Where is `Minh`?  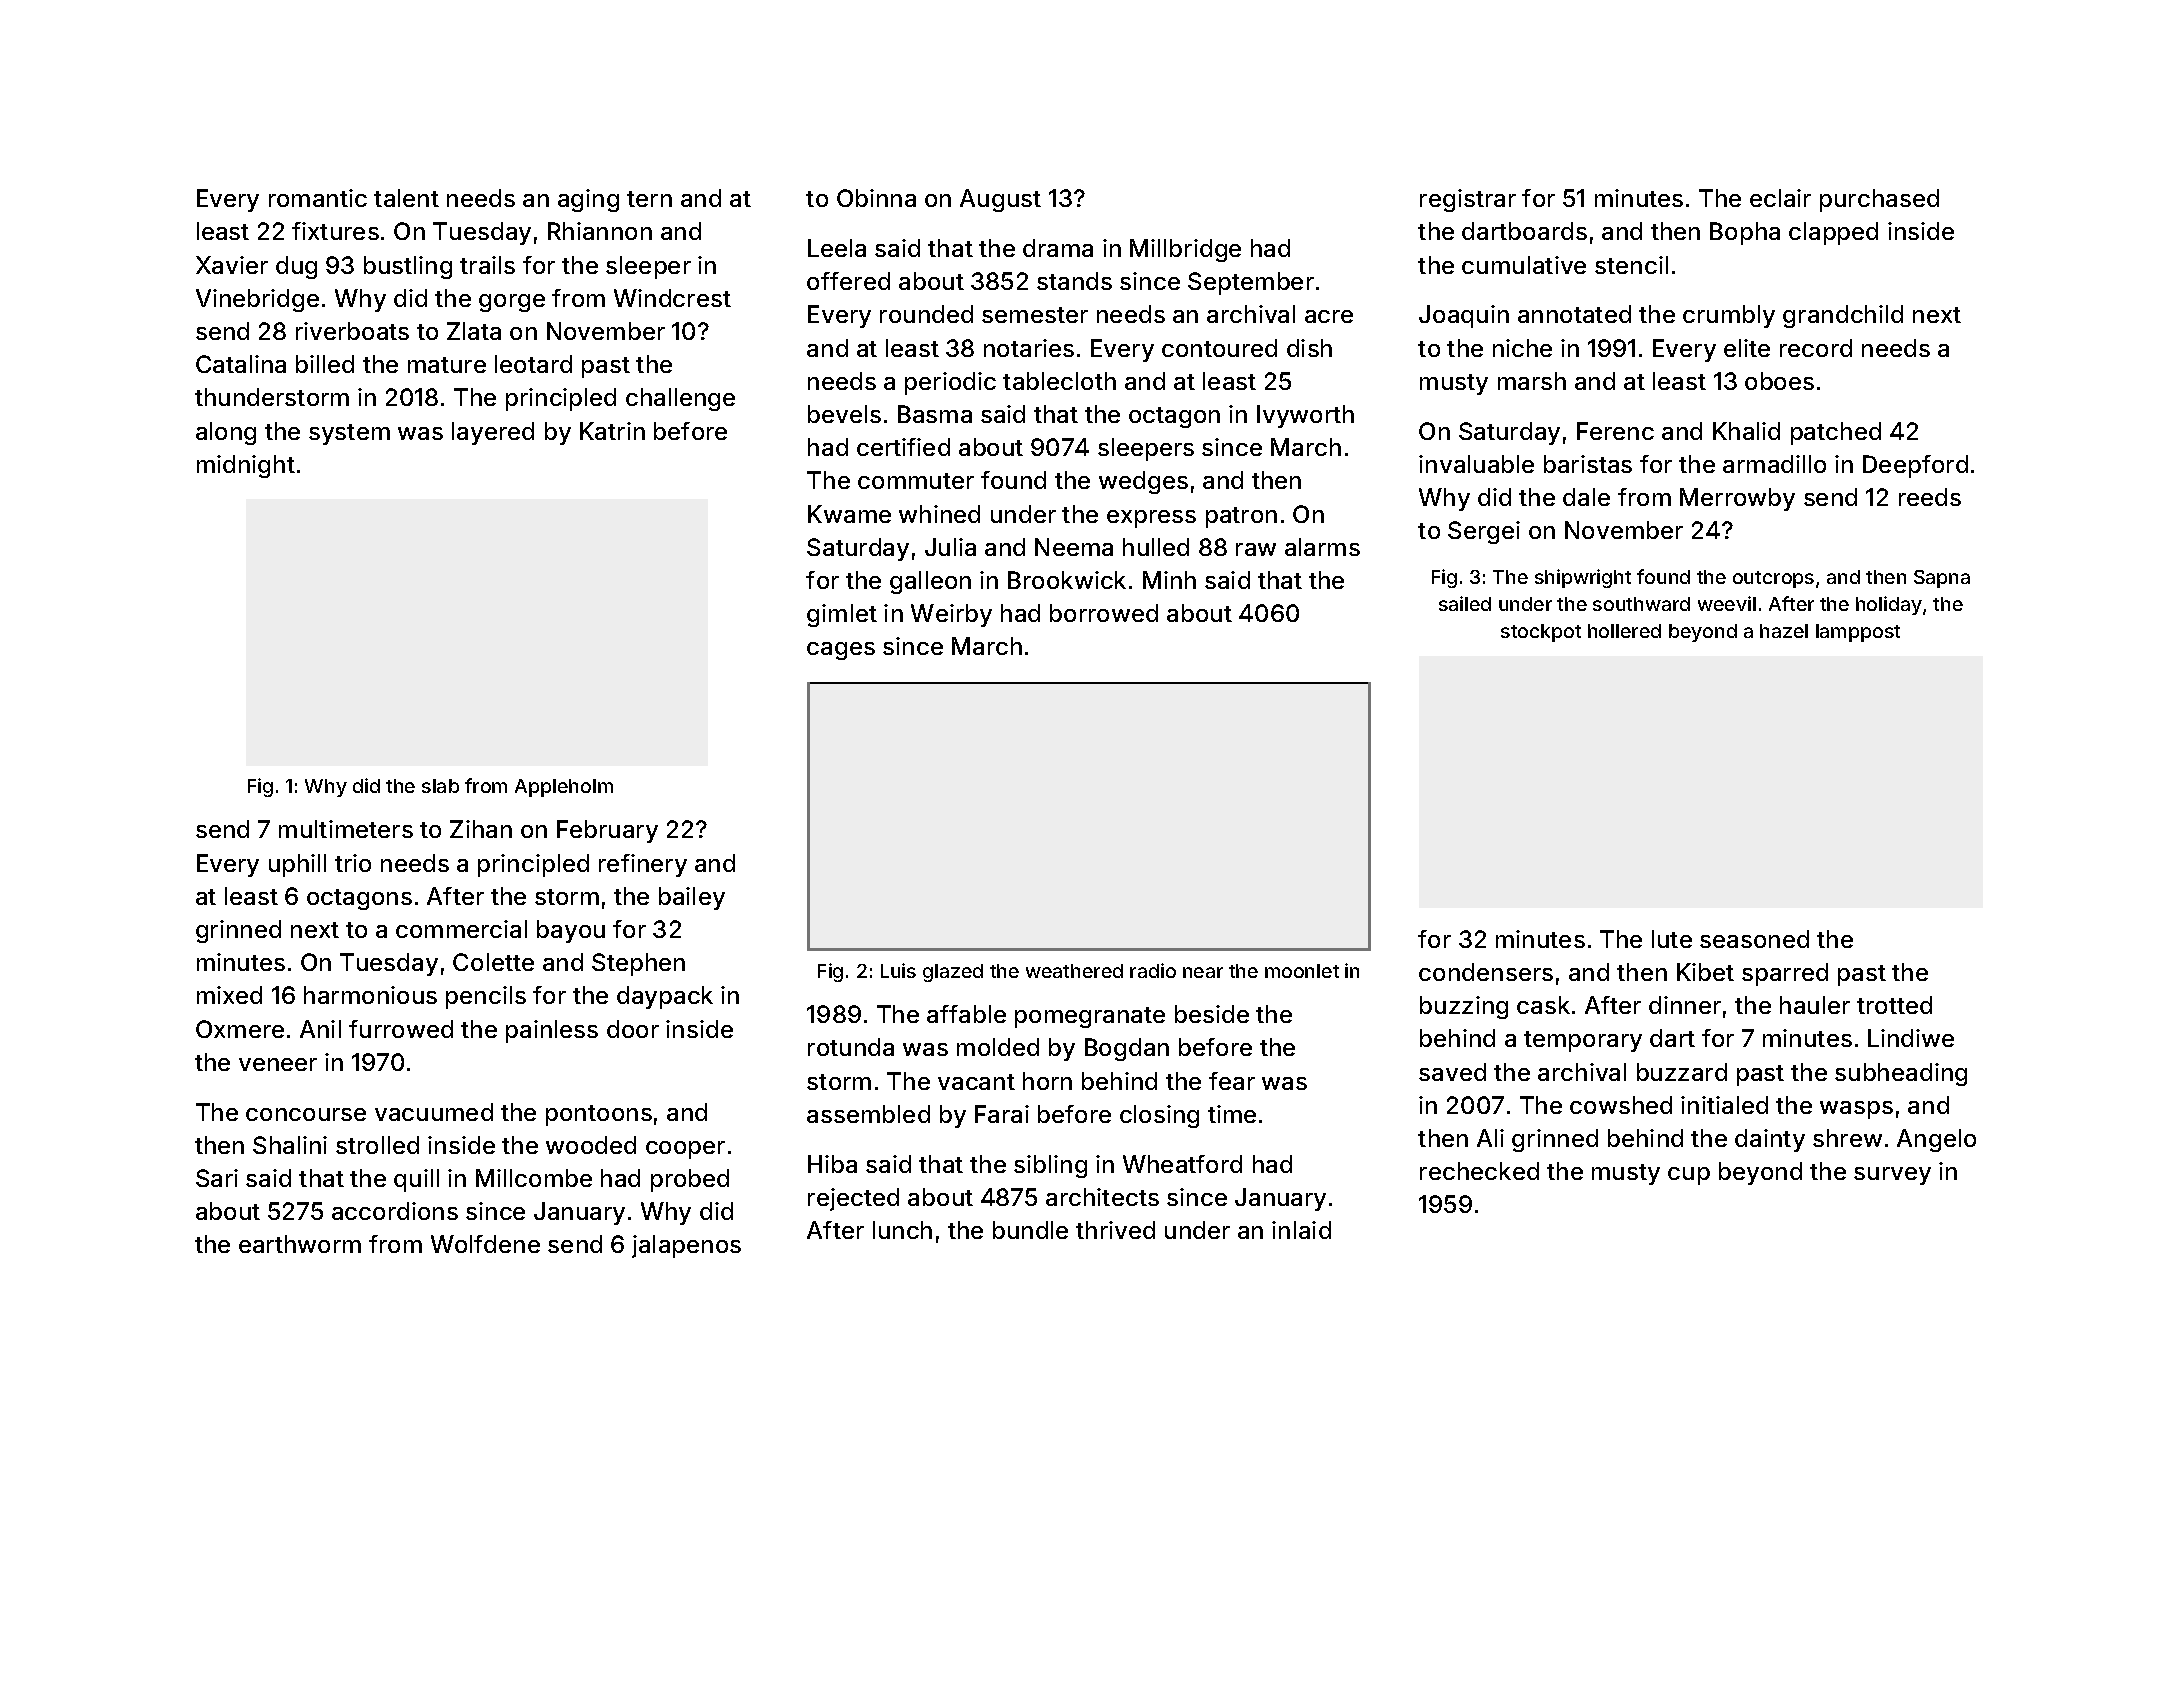 Minh is located at coordinates (1169, 580).
